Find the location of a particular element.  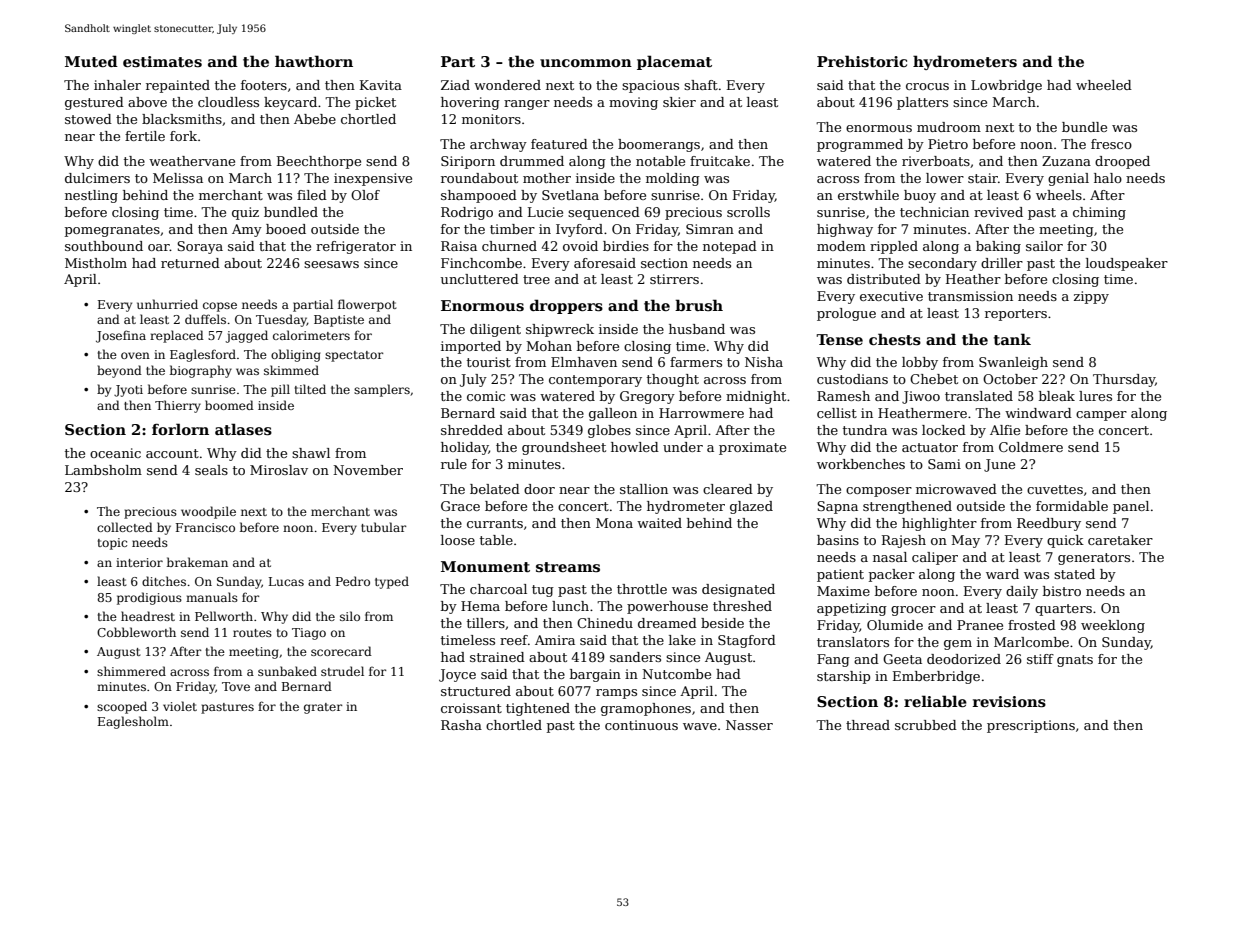

unhurried is located at coordinates (167, 304).
